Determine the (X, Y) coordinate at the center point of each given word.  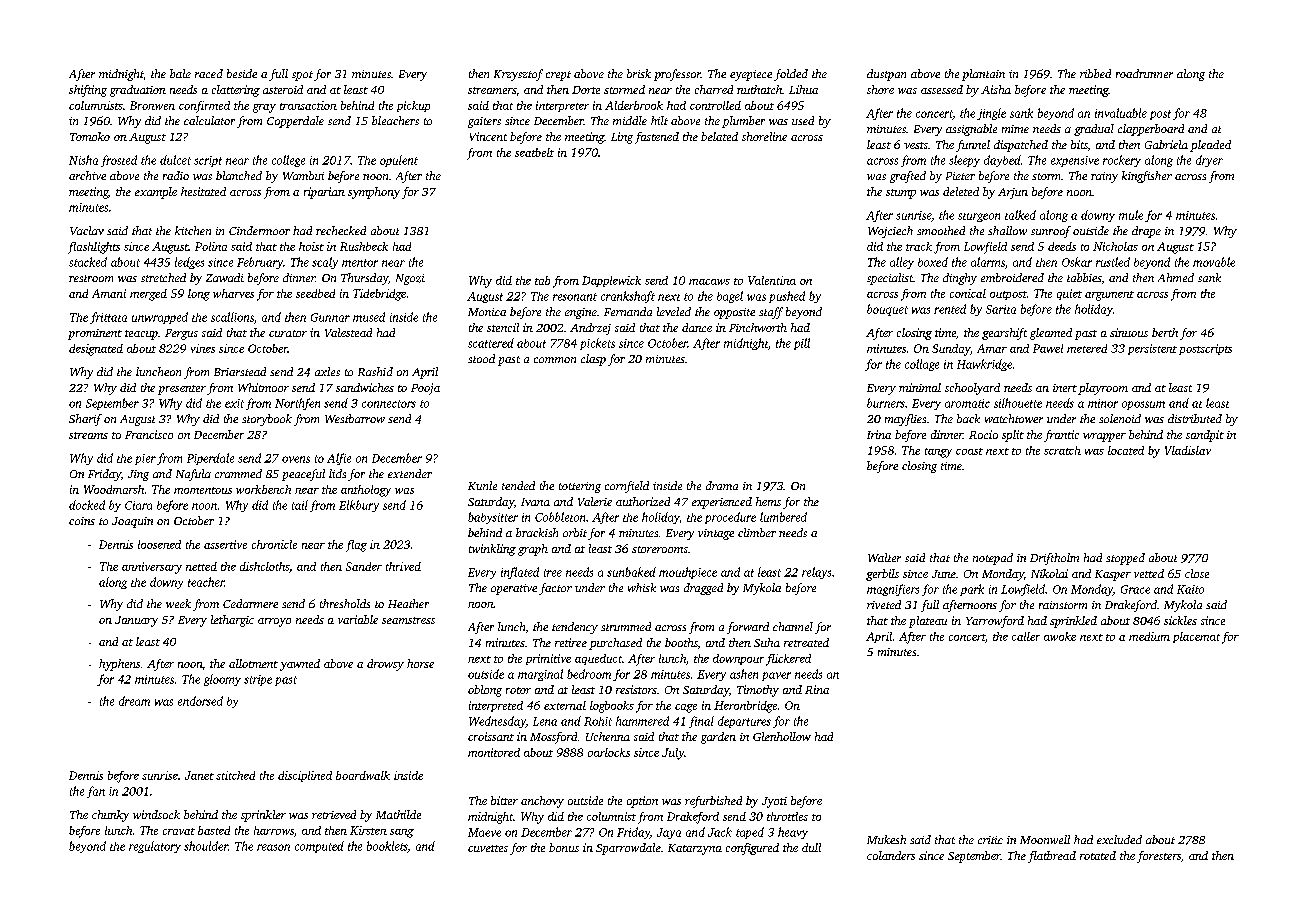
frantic (1061, 436)
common (555, 360)
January (136, 621)
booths (681, 642)
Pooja (425, 389)
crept (558, 76)
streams (88, 435)
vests (916, 145)
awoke (1060, 636)
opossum (1143, 405)
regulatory (155, 847)
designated (96, 350)
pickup (413, 106)
